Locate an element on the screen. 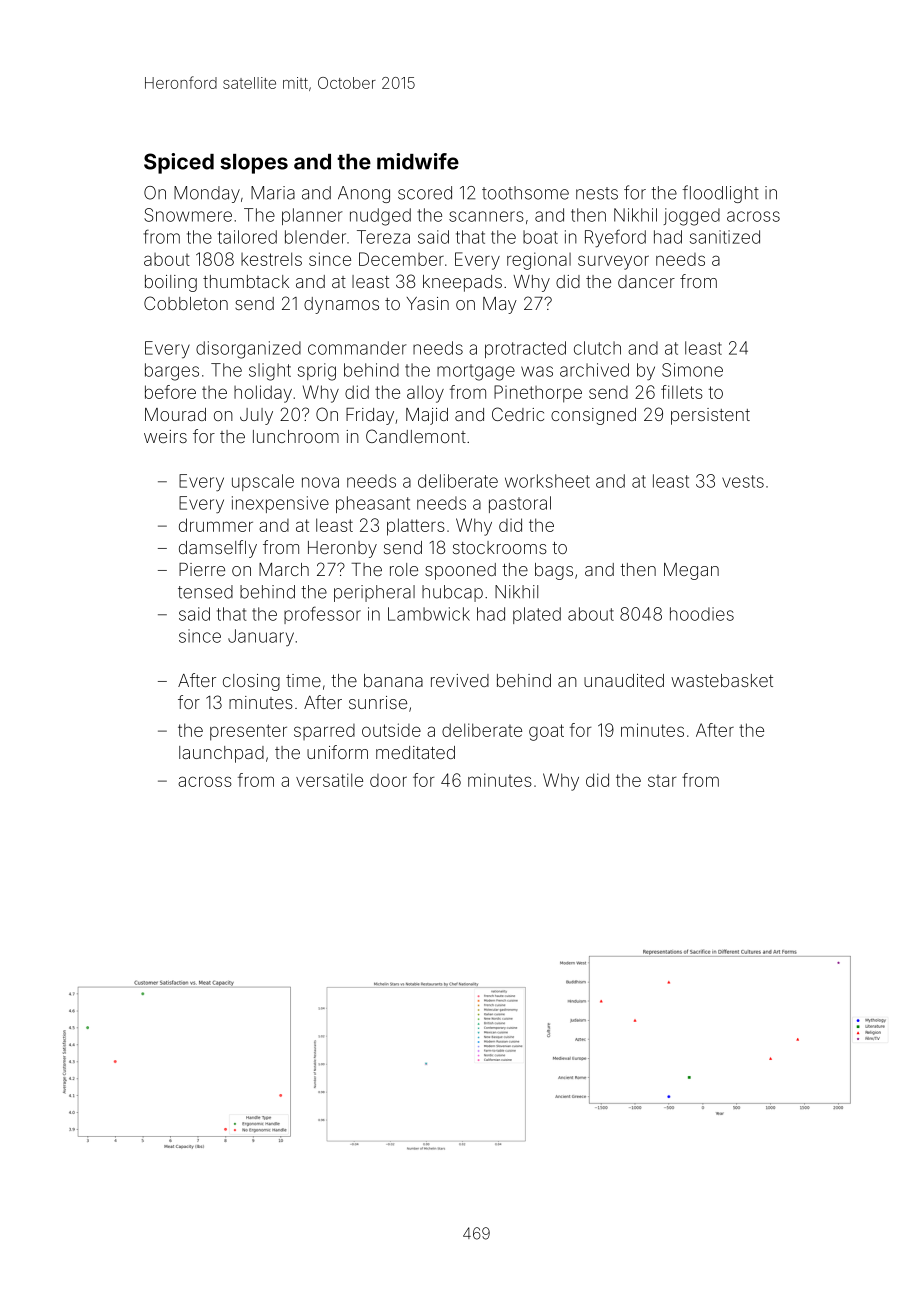 This screenshot has height=1311, width=924. door is located at coordinates (388, 780).
